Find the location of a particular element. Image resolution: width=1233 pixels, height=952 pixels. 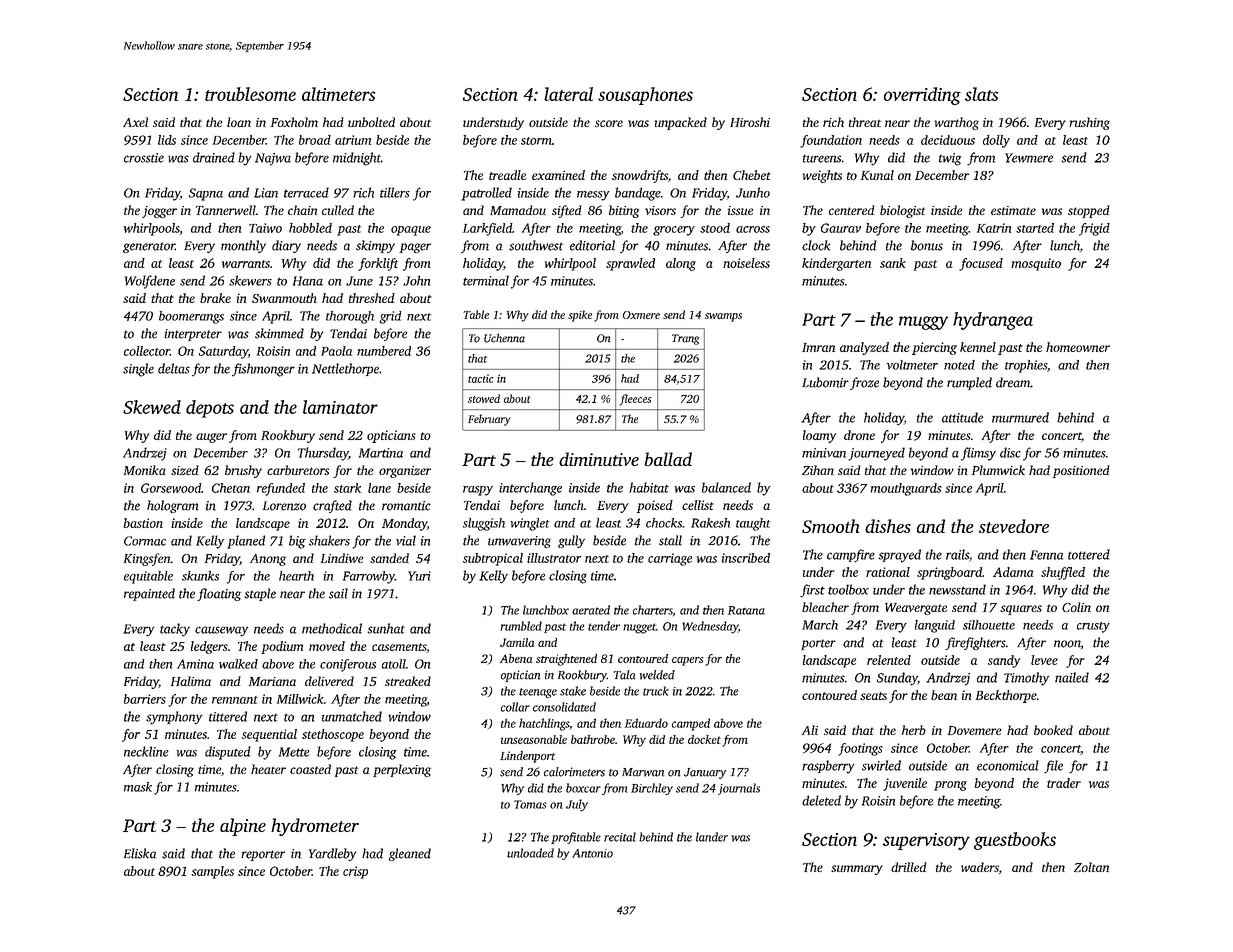

crosstie is located at coordinates (144, 158).
